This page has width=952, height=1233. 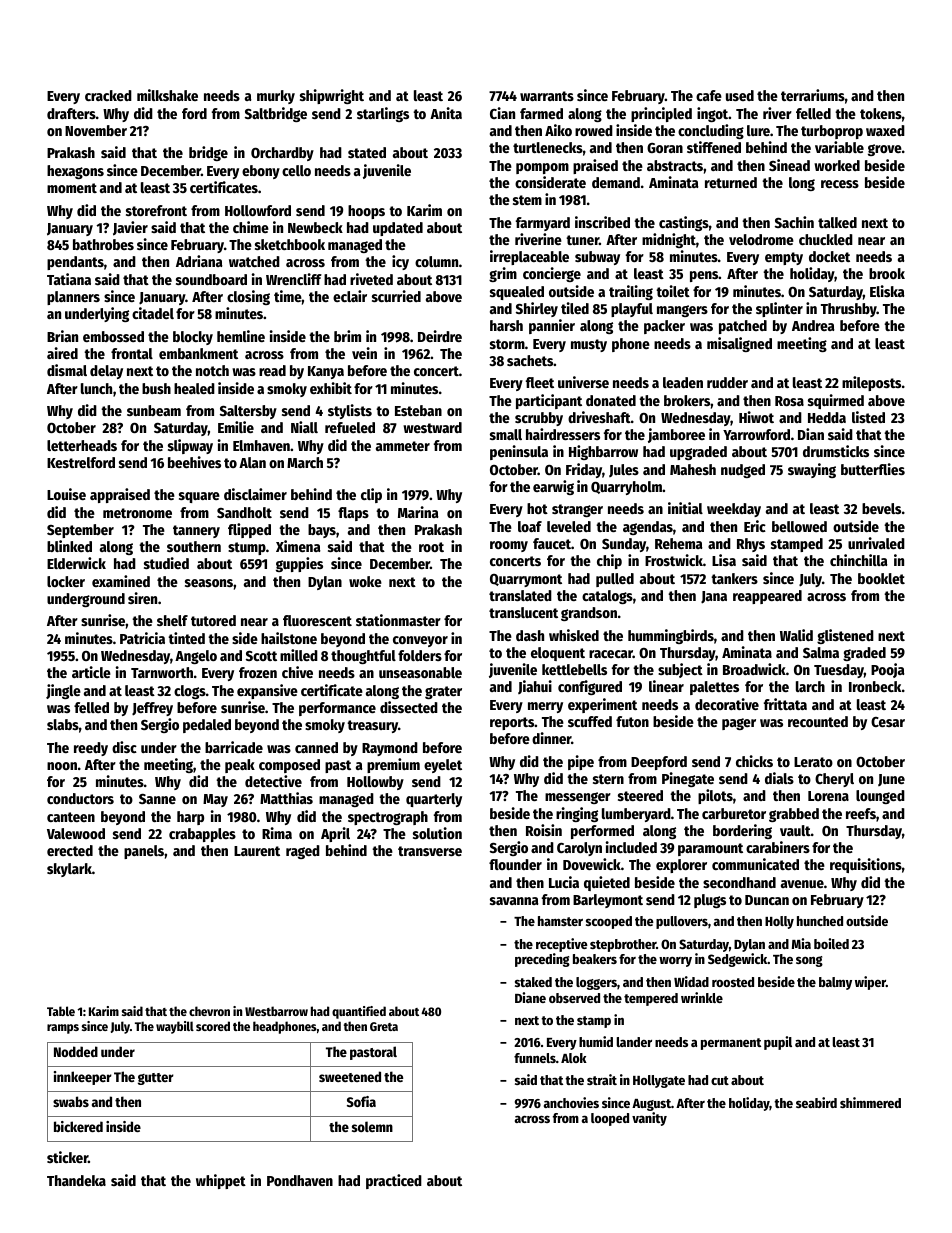 I want to click on Greta, so click(x=384, y=1026).
